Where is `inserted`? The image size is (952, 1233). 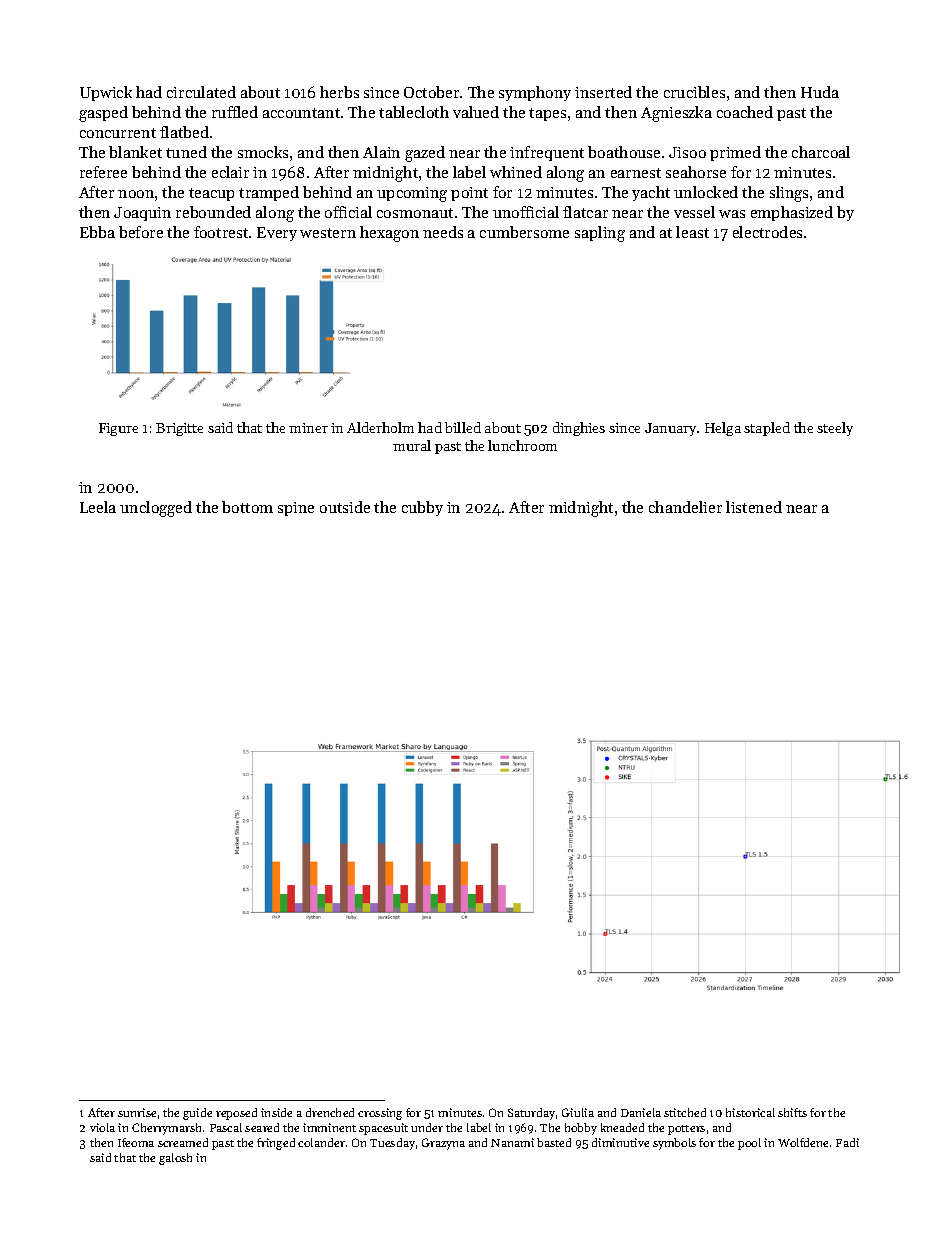
inserted is located at coordinates (603, 92).
